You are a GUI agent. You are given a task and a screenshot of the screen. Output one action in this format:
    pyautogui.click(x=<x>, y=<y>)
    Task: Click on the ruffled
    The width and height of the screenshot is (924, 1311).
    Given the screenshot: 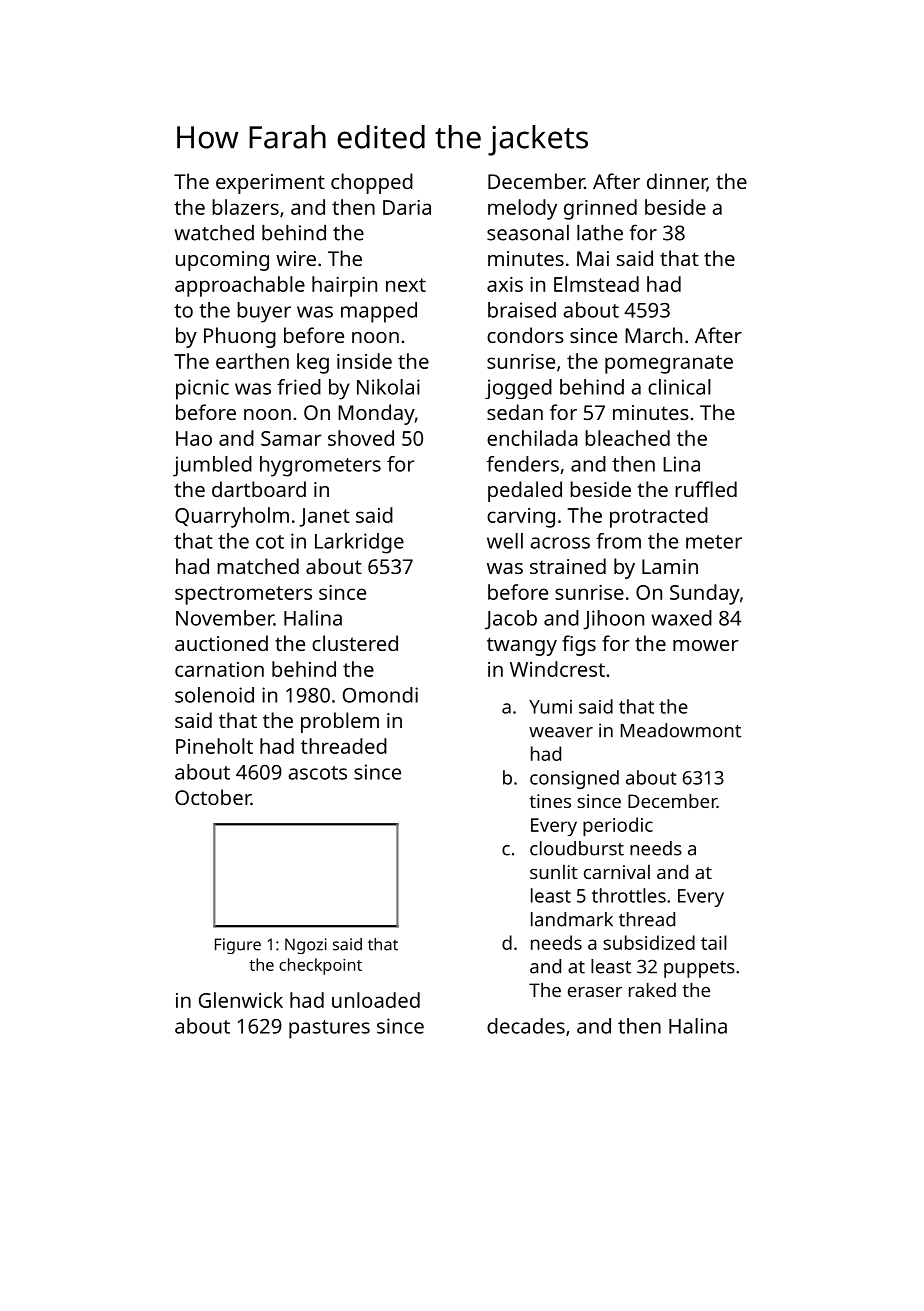 What is the action you would take?
    pyautogui.click(x=706, y=489)
